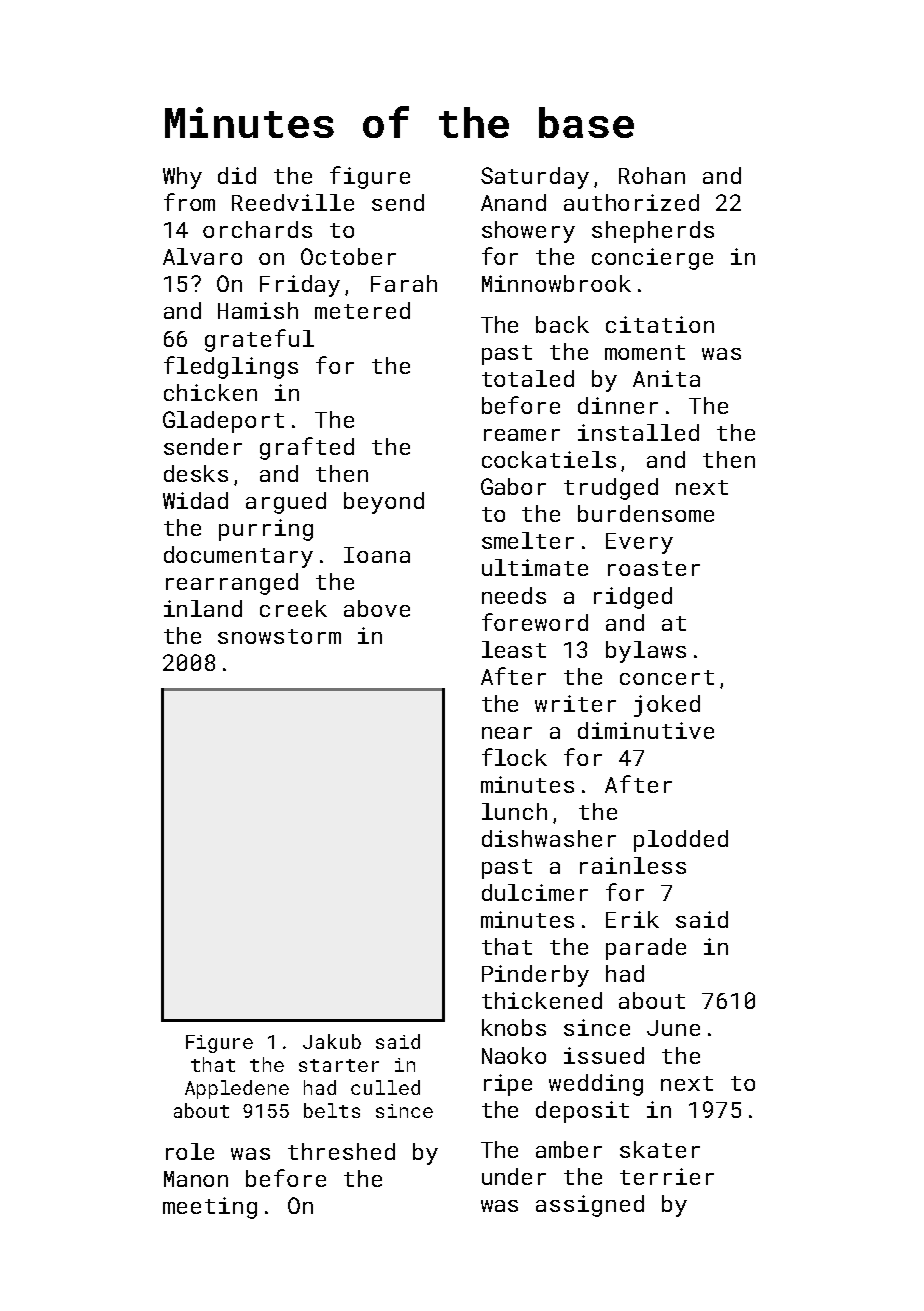 The image size is (924, 1311). What do you see at coordinates (293, 202) in the image?
I see `Reedville` at bounding box center [293, 202].
